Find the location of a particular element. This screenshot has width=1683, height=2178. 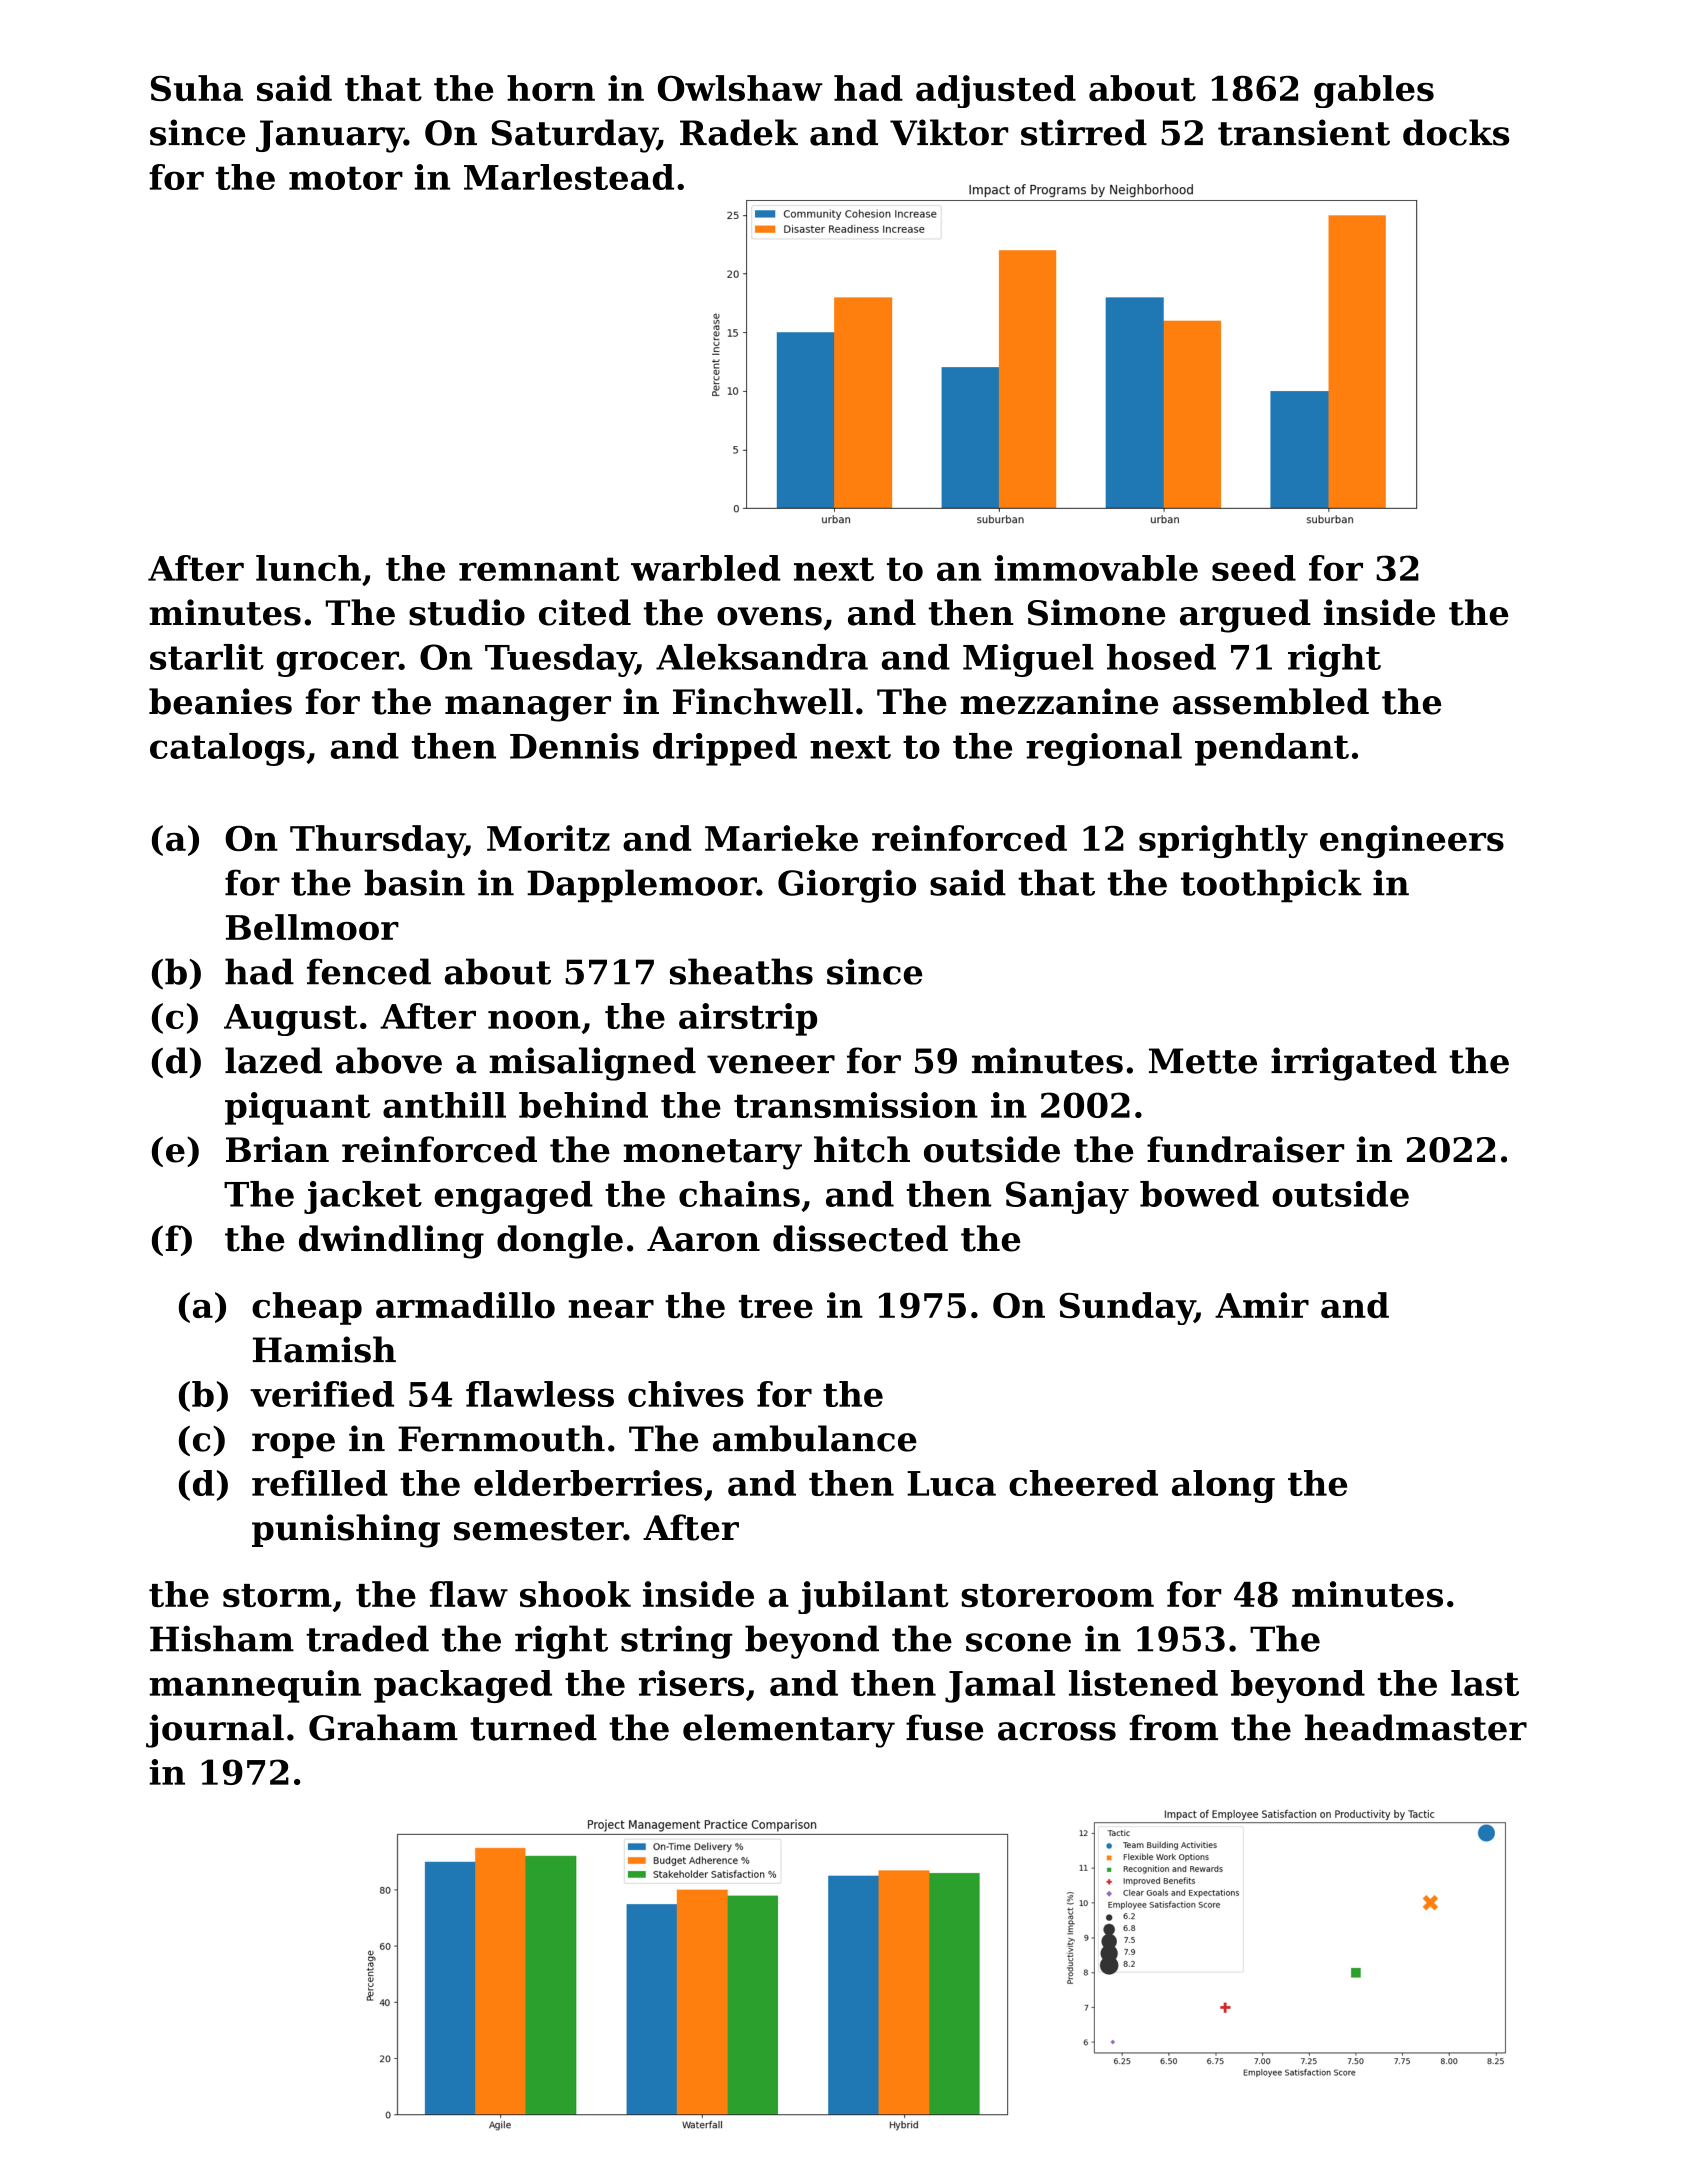

turned is located at coordinates (533, 1727).
